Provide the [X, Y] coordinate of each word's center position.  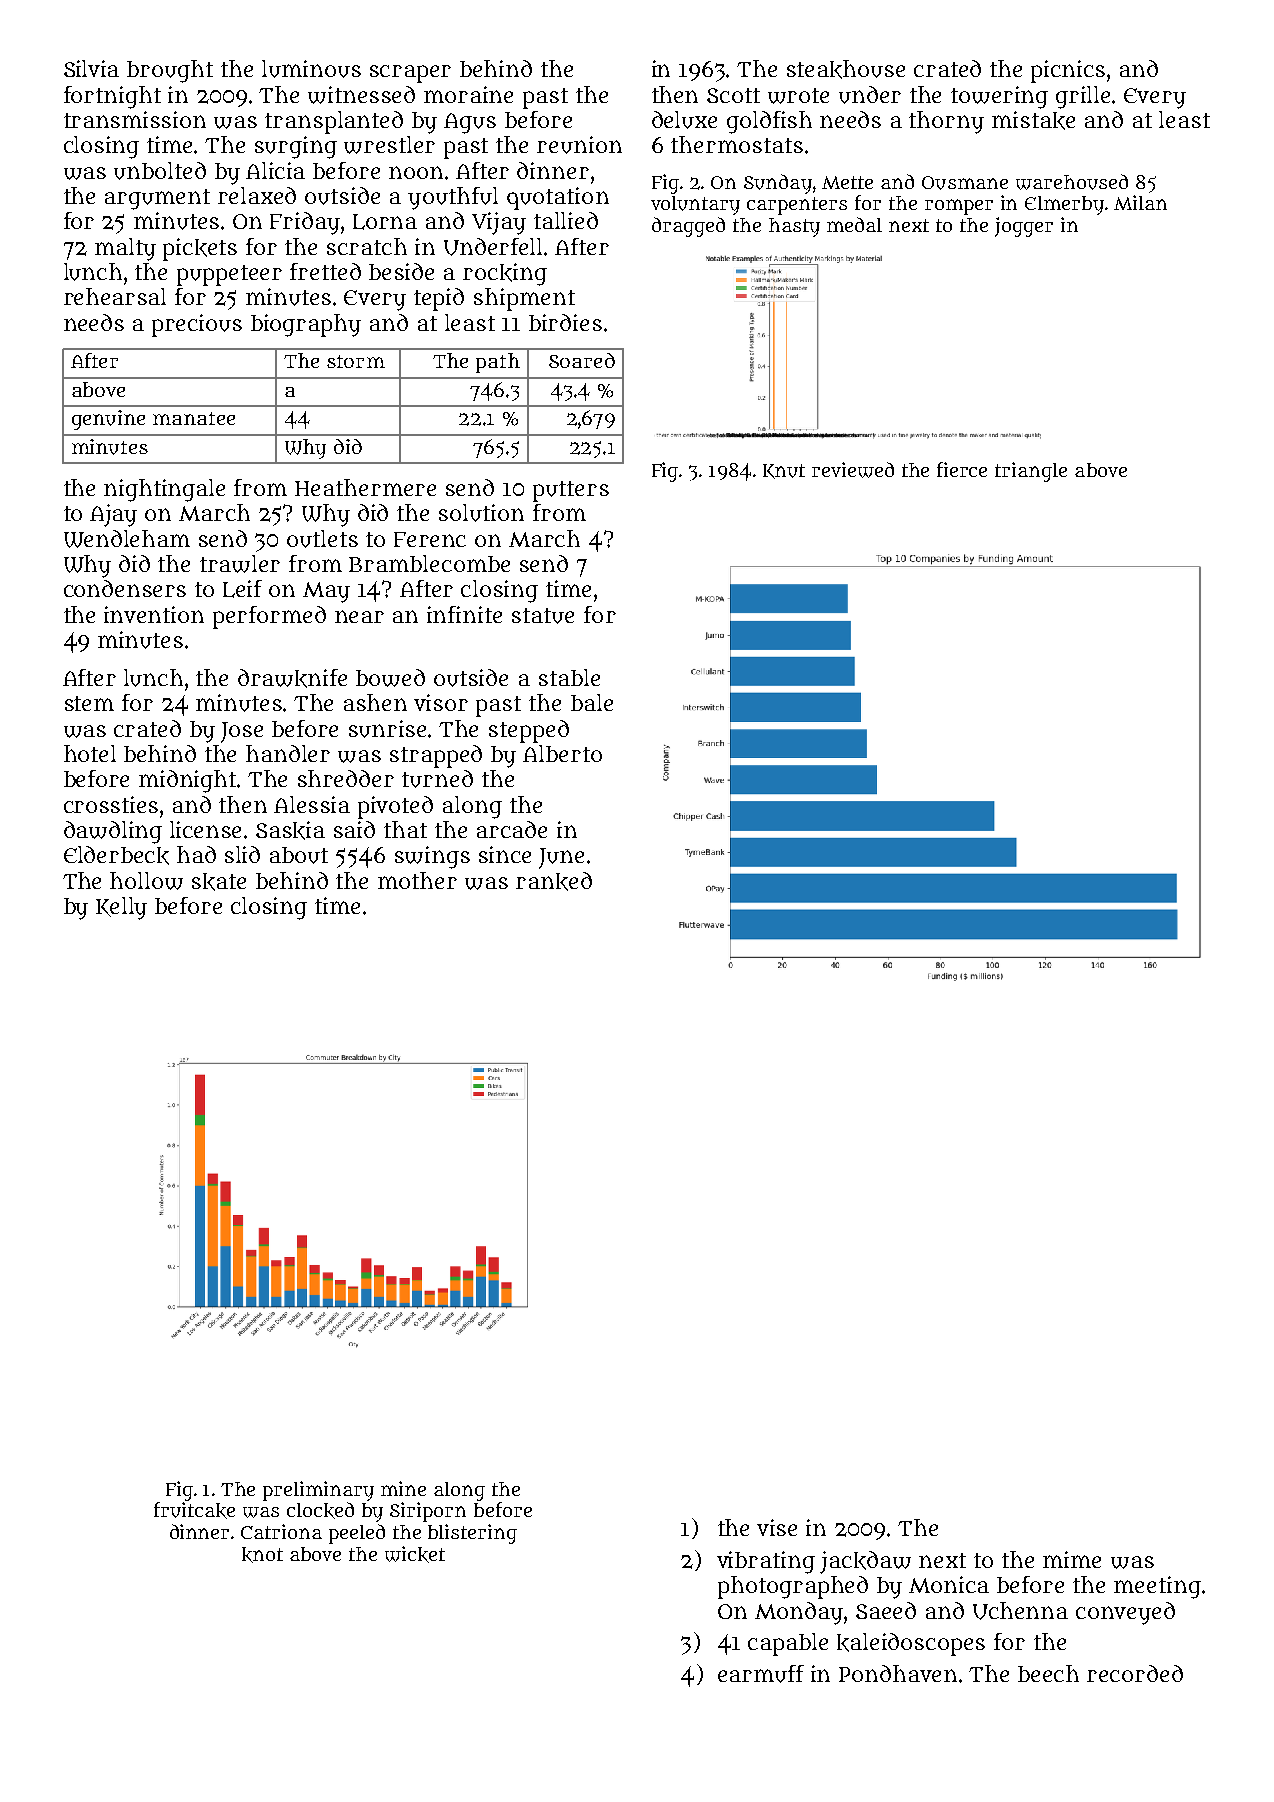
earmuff [761, 1674]
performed [269, 617]
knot [262, 1555]
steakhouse [846, 69]
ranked [554, 881]
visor [441, 702]
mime [1072, 1559]
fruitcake [194, 1510]
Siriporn [428, 1512]
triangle [1031, 472]
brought [170, 71]
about [299, 855]
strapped [436, 756]
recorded [1135, 1673]
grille [1083, 97]
